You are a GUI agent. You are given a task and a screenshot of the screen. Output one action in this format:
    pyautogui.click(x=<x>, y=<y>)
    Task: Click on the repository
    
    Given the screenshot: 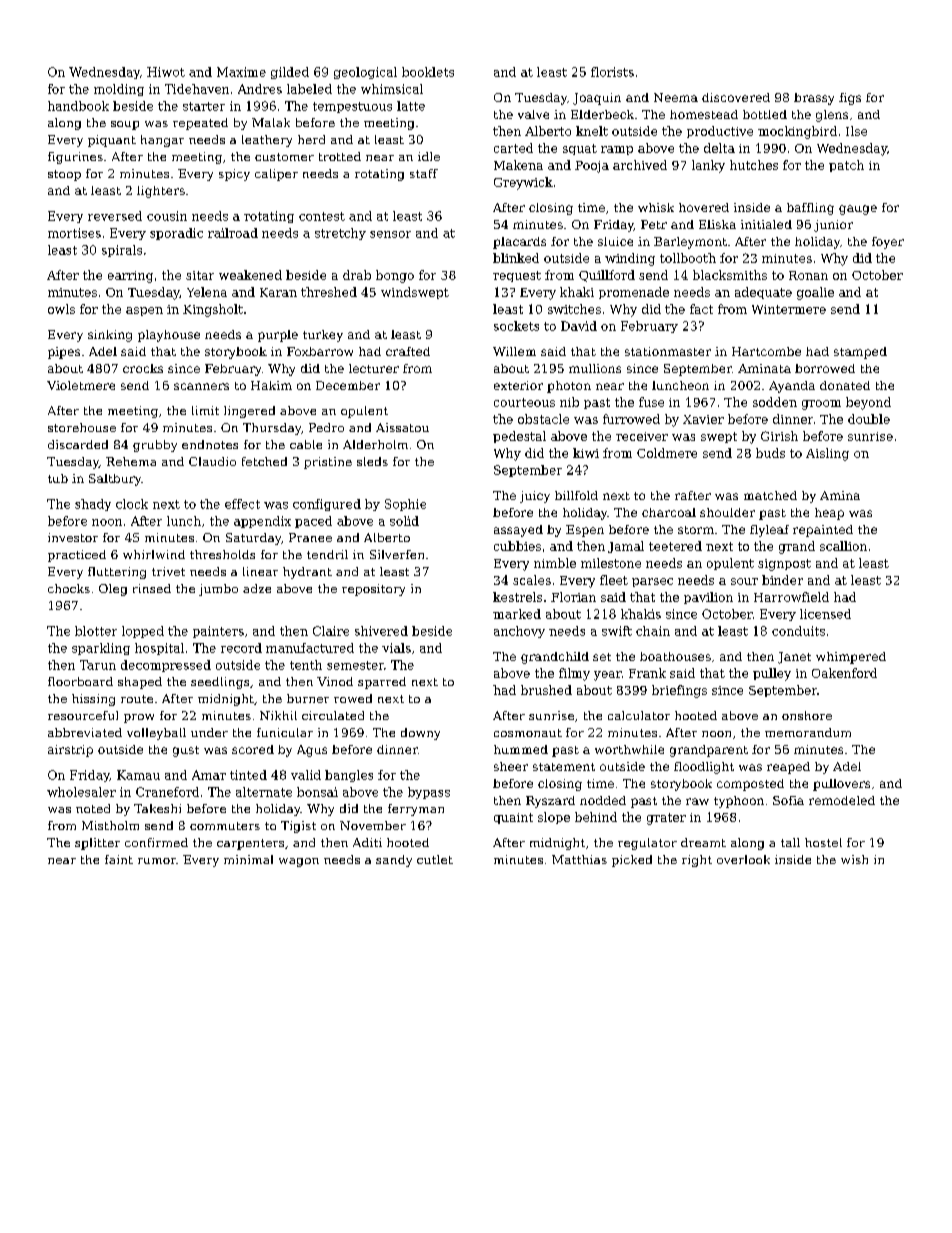 What is the action you would take?
    pyautogui.click(x=373, y=590)
